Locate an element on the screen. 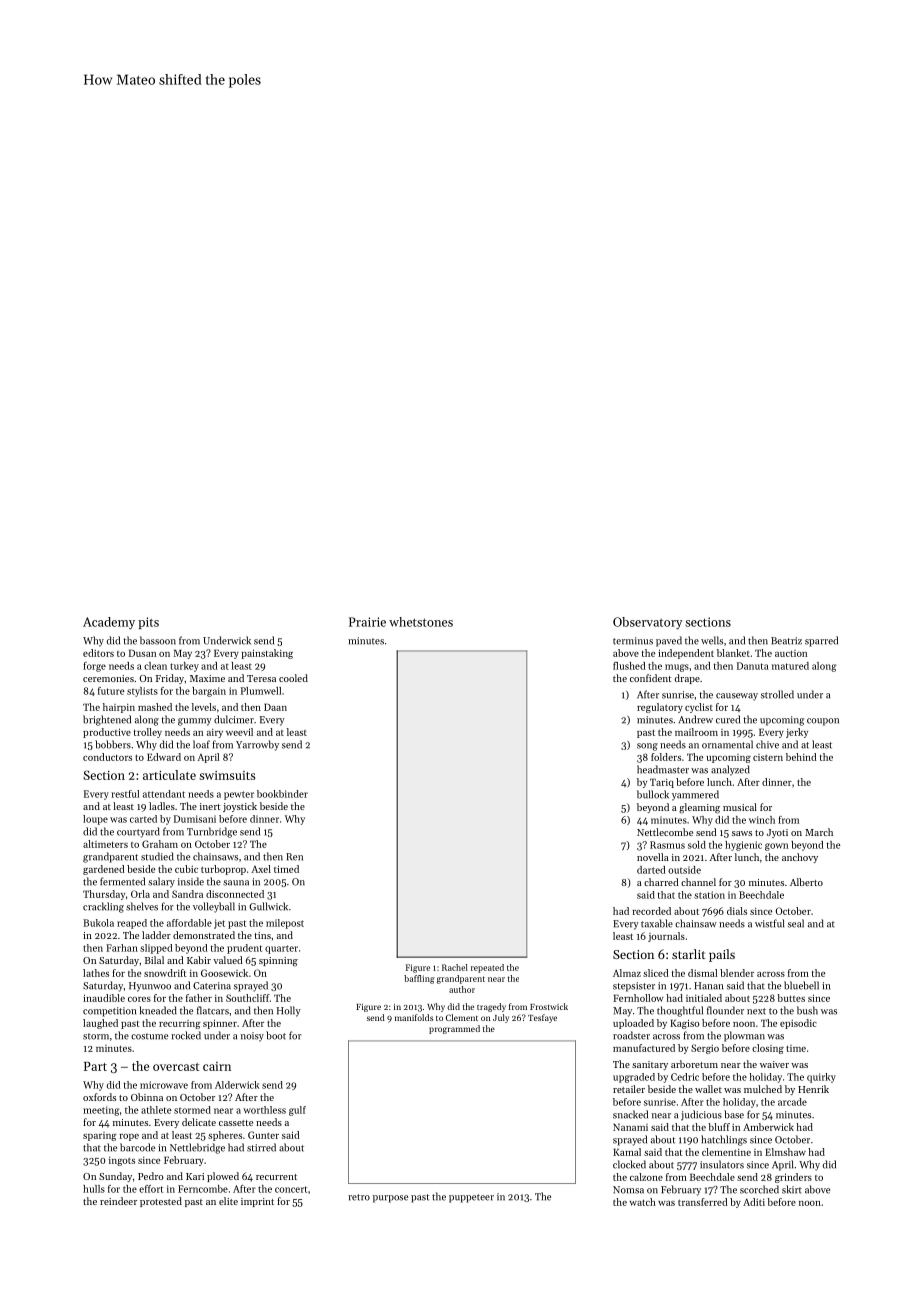 The height and width of the screenshot is (1308, 924). Gullwick is located at coordinates (268, 906).
